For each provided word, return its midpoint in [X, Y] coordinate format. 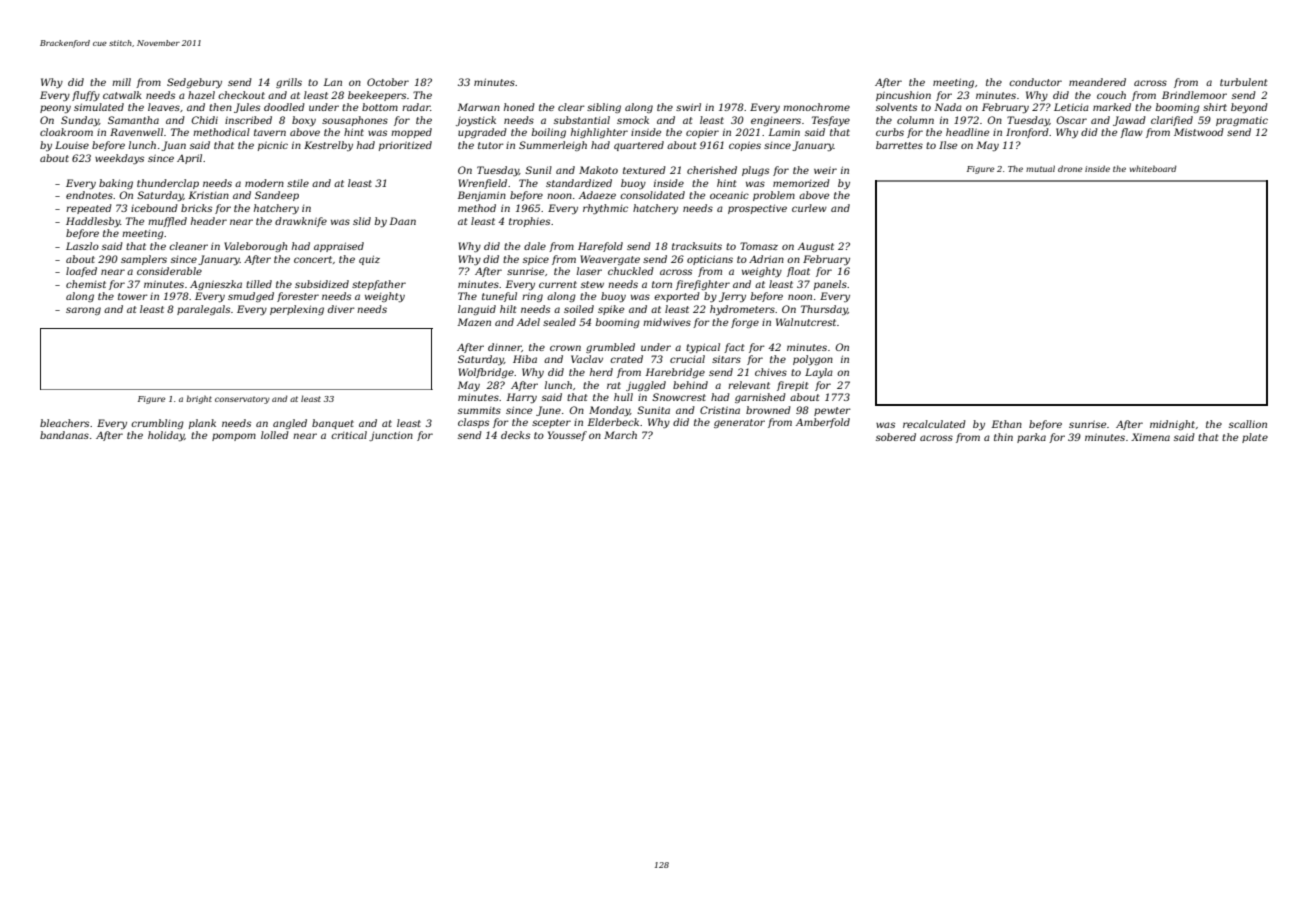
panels [830, 285]
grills [289, 83]
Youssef [567, 436]
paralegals [203, 310]
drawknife [301, 222]
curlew [809, 208]
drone [1070, 168]
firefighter [703, 285]
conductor [1035, 82]
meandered [1097, 82]
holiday [166, 436]
